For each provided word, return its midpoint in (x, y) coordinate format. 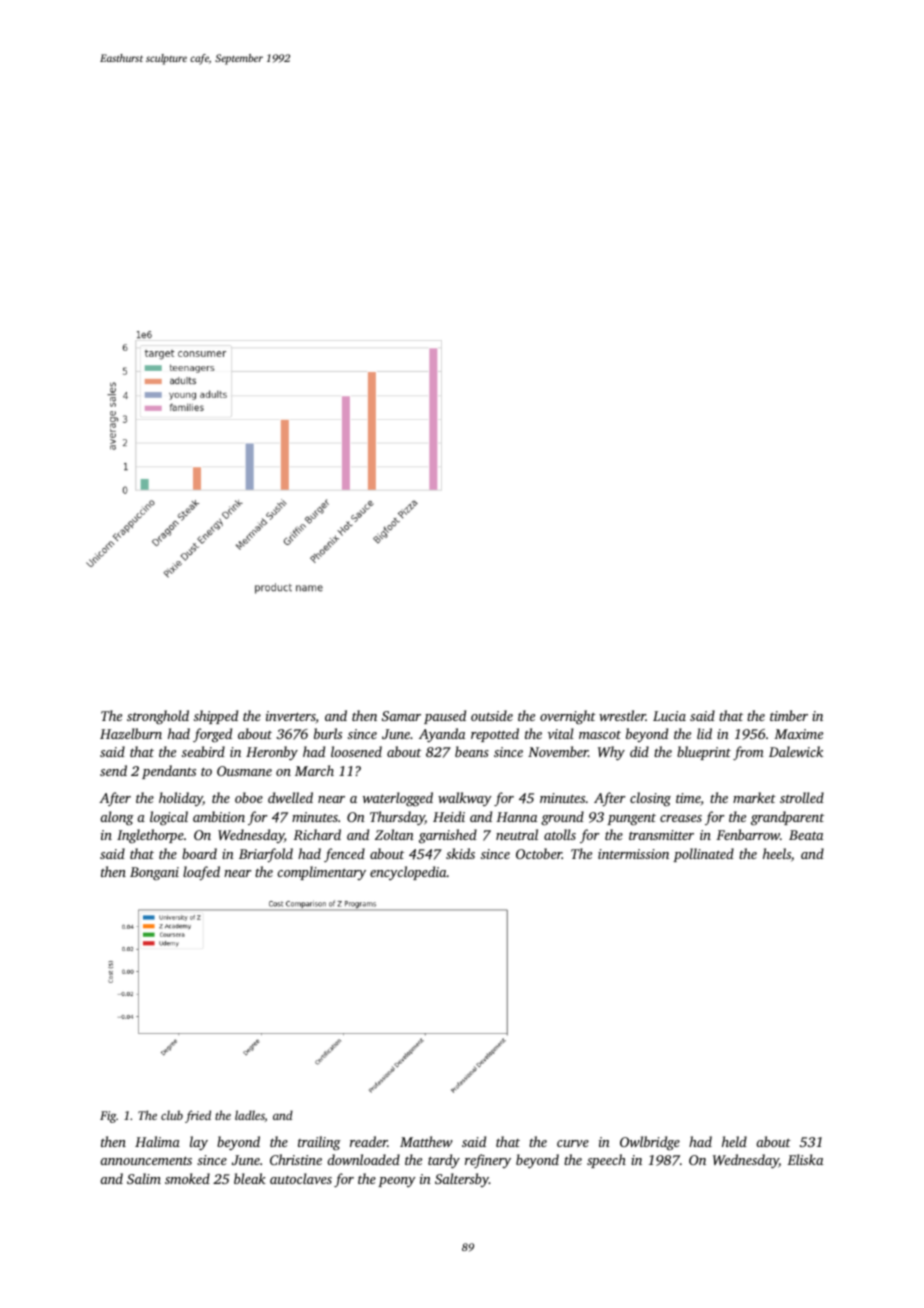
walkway (465, 799)
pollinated (703, 855)
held (734, 1141)
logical (169, 818)
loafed (201, 873)
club (172, 1115)
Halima (157, 1141)
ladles (250, 1116)
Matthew (426, 1141)
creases (681, 818)
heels (777, 853)
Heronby (272, 753)
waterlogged (398, 799)
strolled (802, 797)
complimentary (321, 873)
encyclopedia (408, 873)
